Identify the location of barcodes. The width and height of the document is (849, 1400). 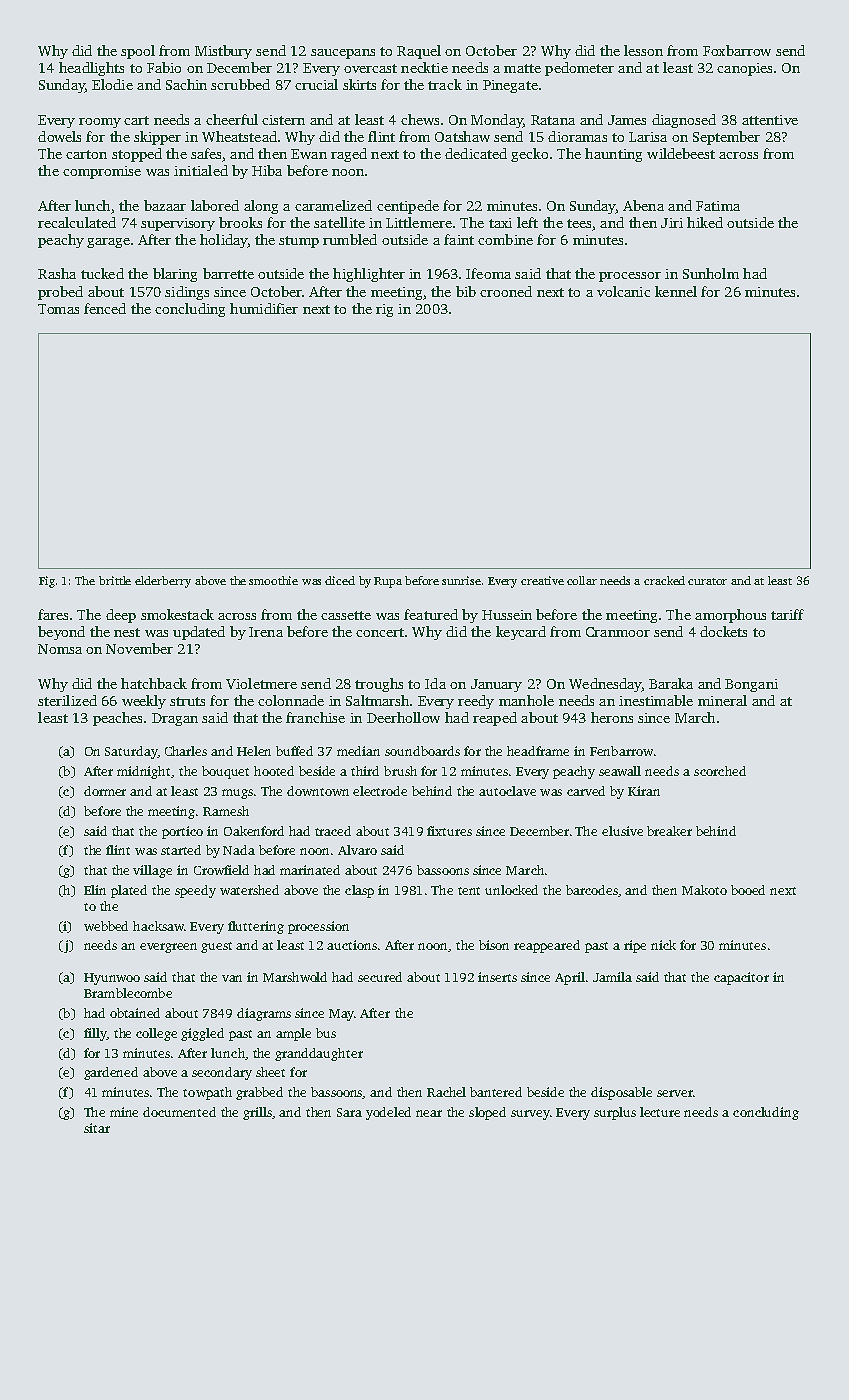
(592, 890).
